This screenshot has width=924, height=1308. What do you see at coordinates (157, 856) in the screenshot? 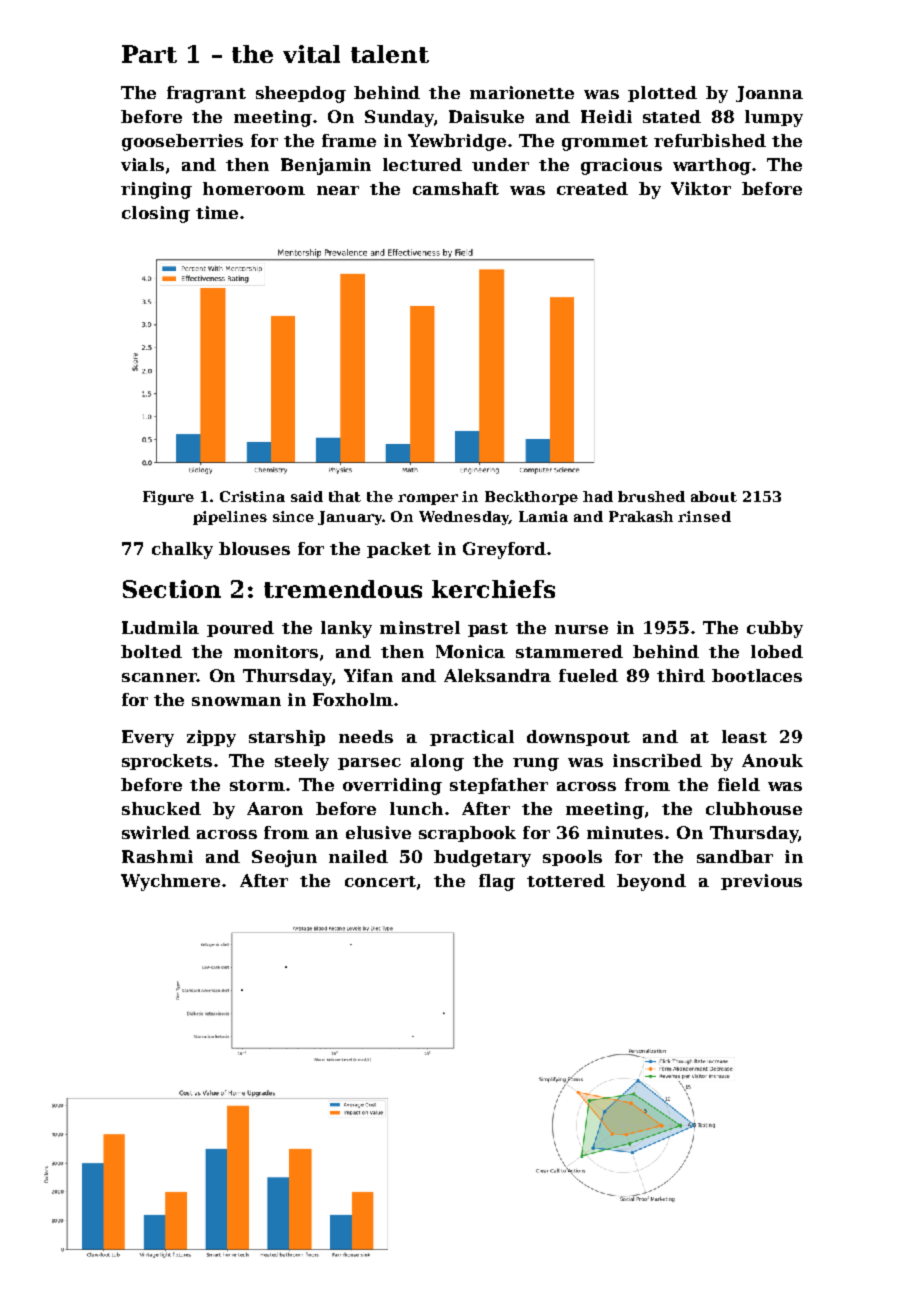
I see `Rashmi` at bounding box center [157, 856].
